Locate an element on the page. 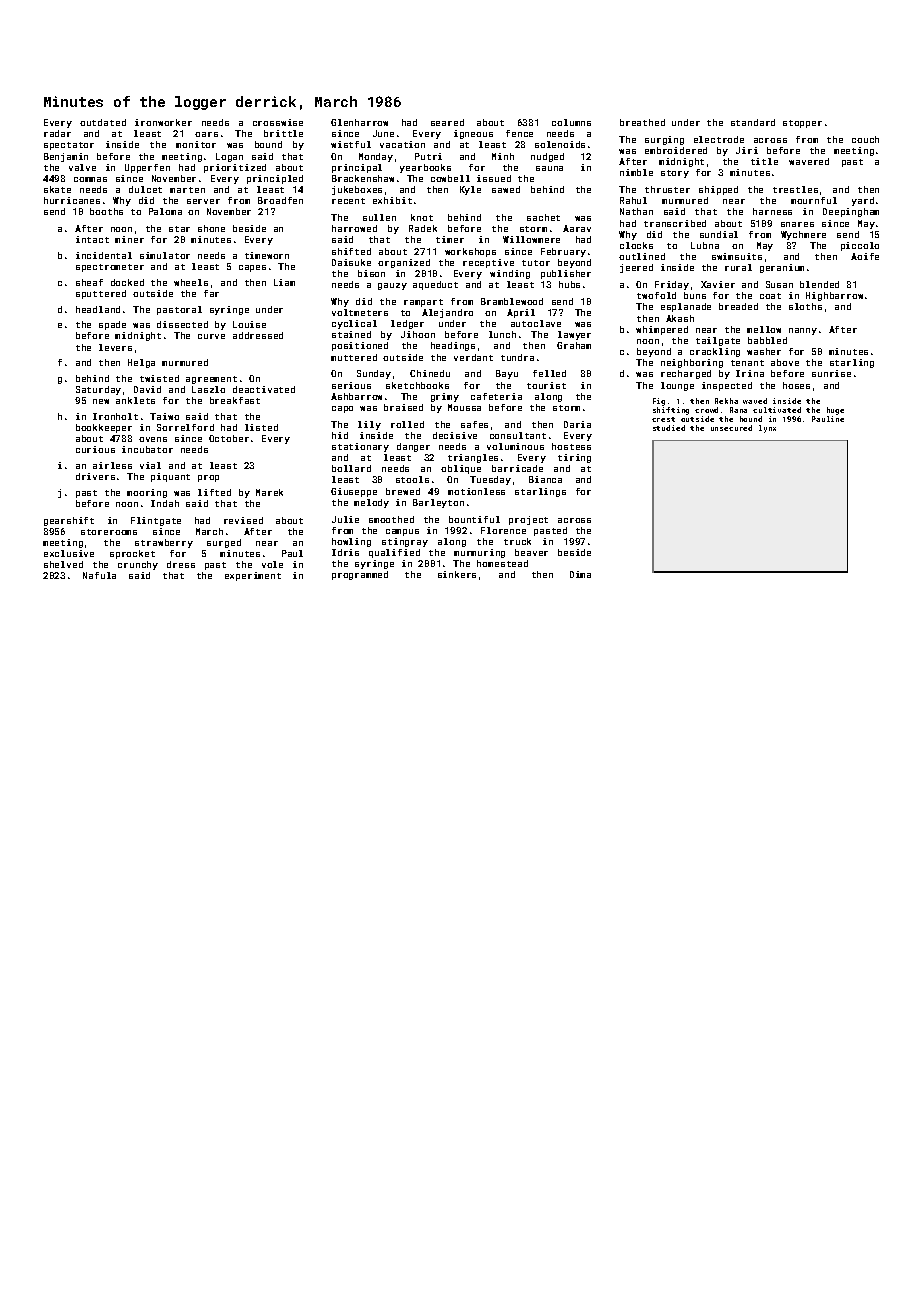 This page has height=1308, width=924. Kyle is located at coordinates (470, 190).
